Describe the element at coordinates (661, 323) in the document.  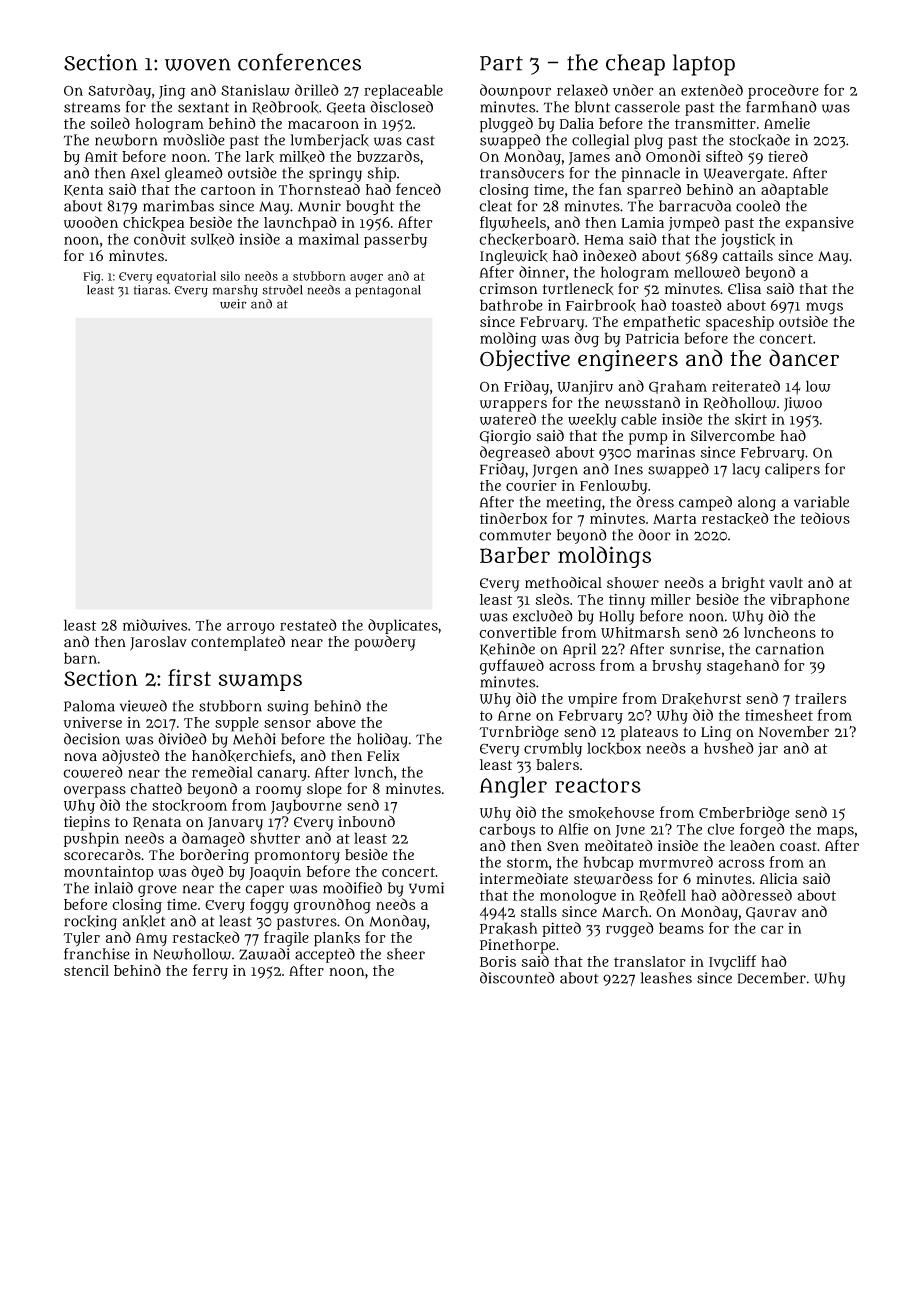
I see `empathetic` at that location.
